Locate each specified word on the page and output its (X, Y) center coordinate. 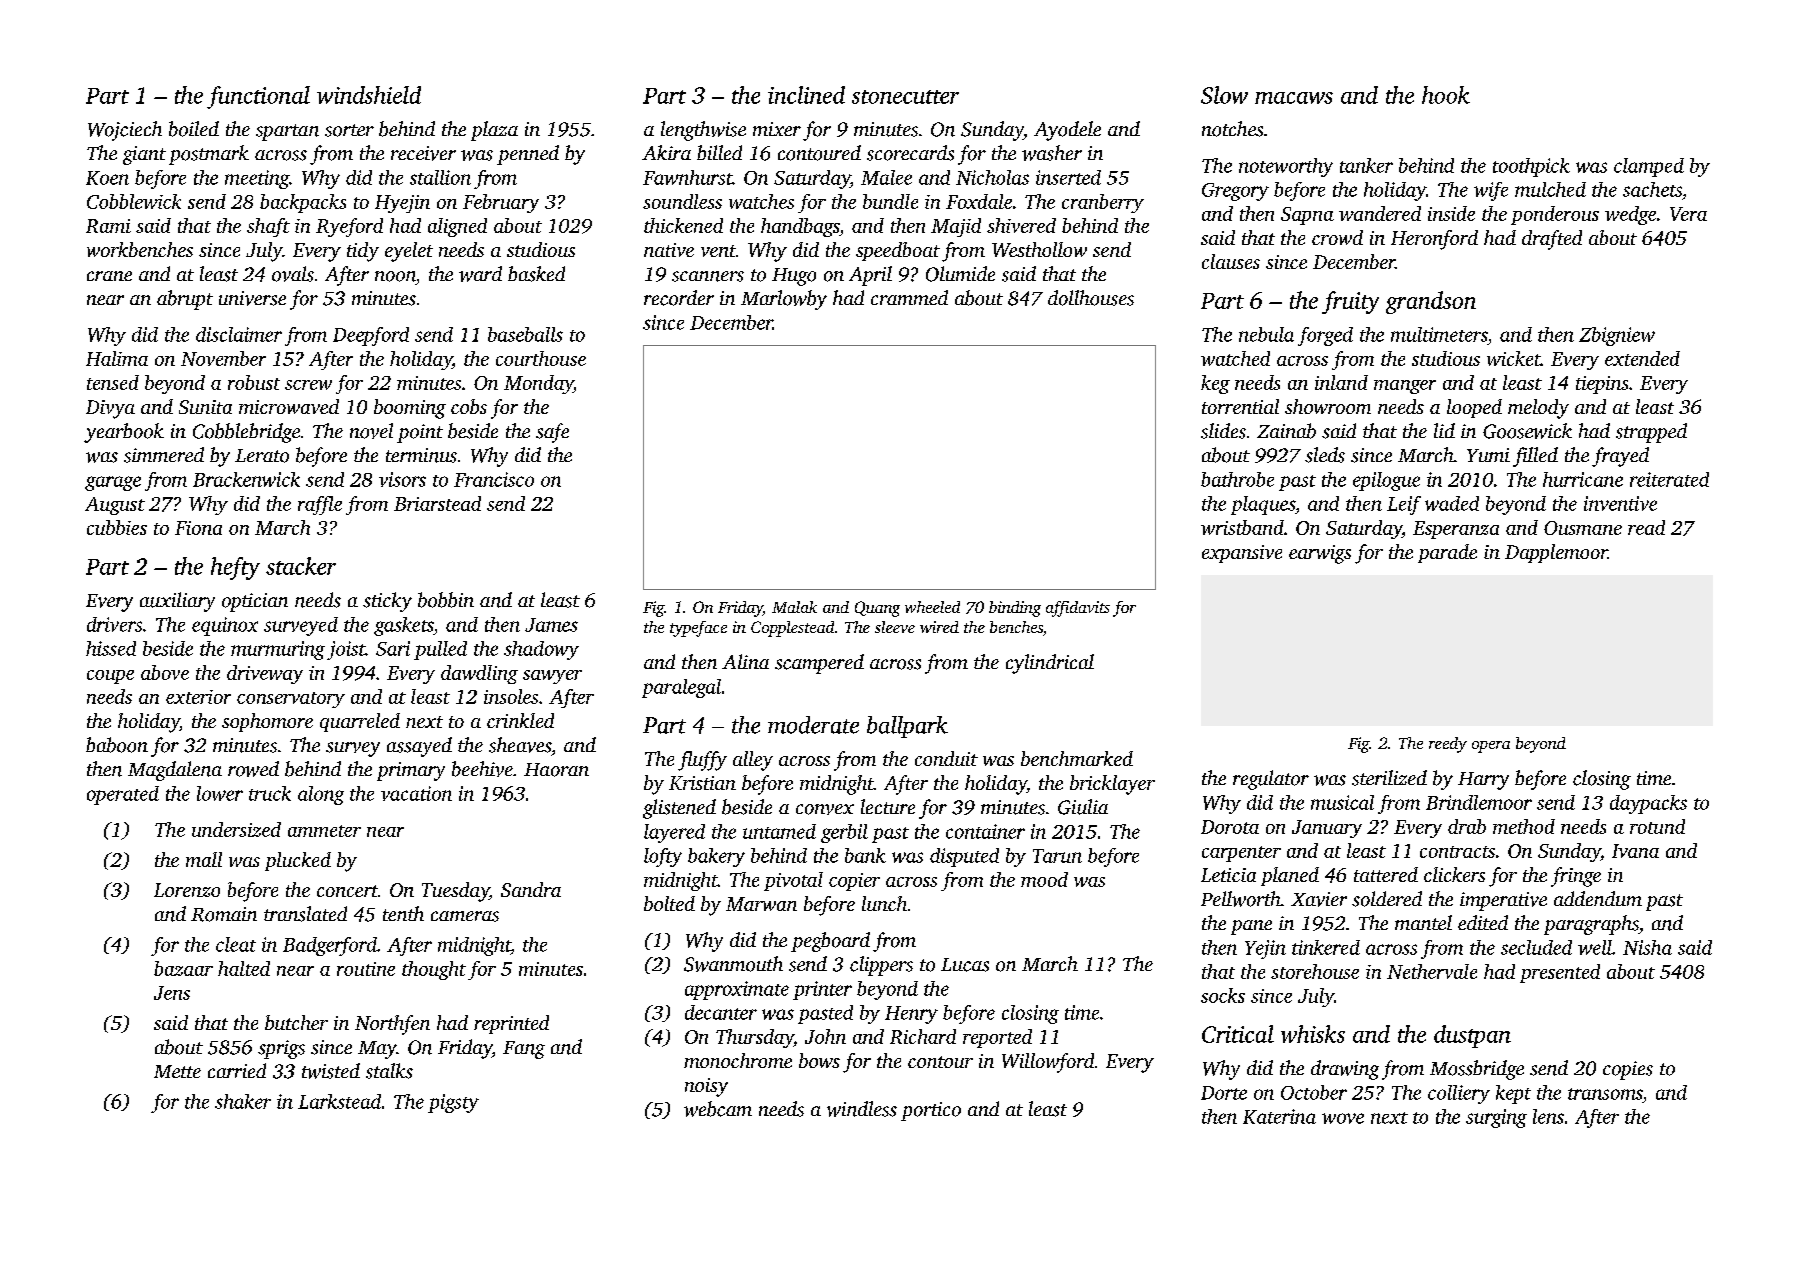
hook (1446, 95)
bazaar (183, 968)
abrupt (185, 300)
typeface (698, 629)
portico (931, 1111)
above (165, 672)
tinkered (1326, 947)
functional (258, 97)
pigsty (453, 1103)
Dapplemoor (1556, 553)
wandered (1380, 213)
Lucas (965, 965)
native (669, 250)
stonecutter (905, 97)
